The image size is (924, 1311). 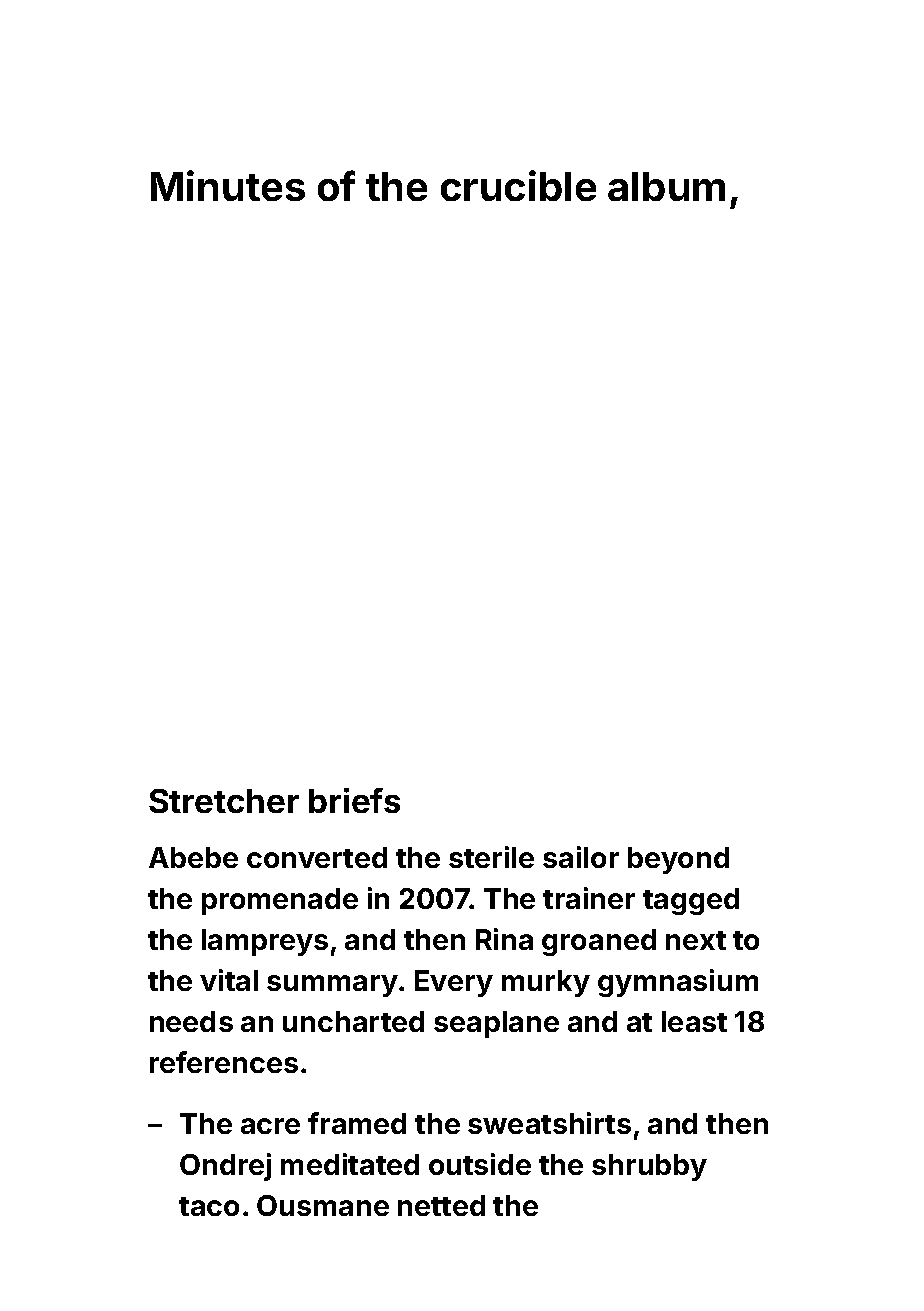 What do you see at coordinates (691, 901) in the image?
I see `tagged` at bounding box center [691, 901].
